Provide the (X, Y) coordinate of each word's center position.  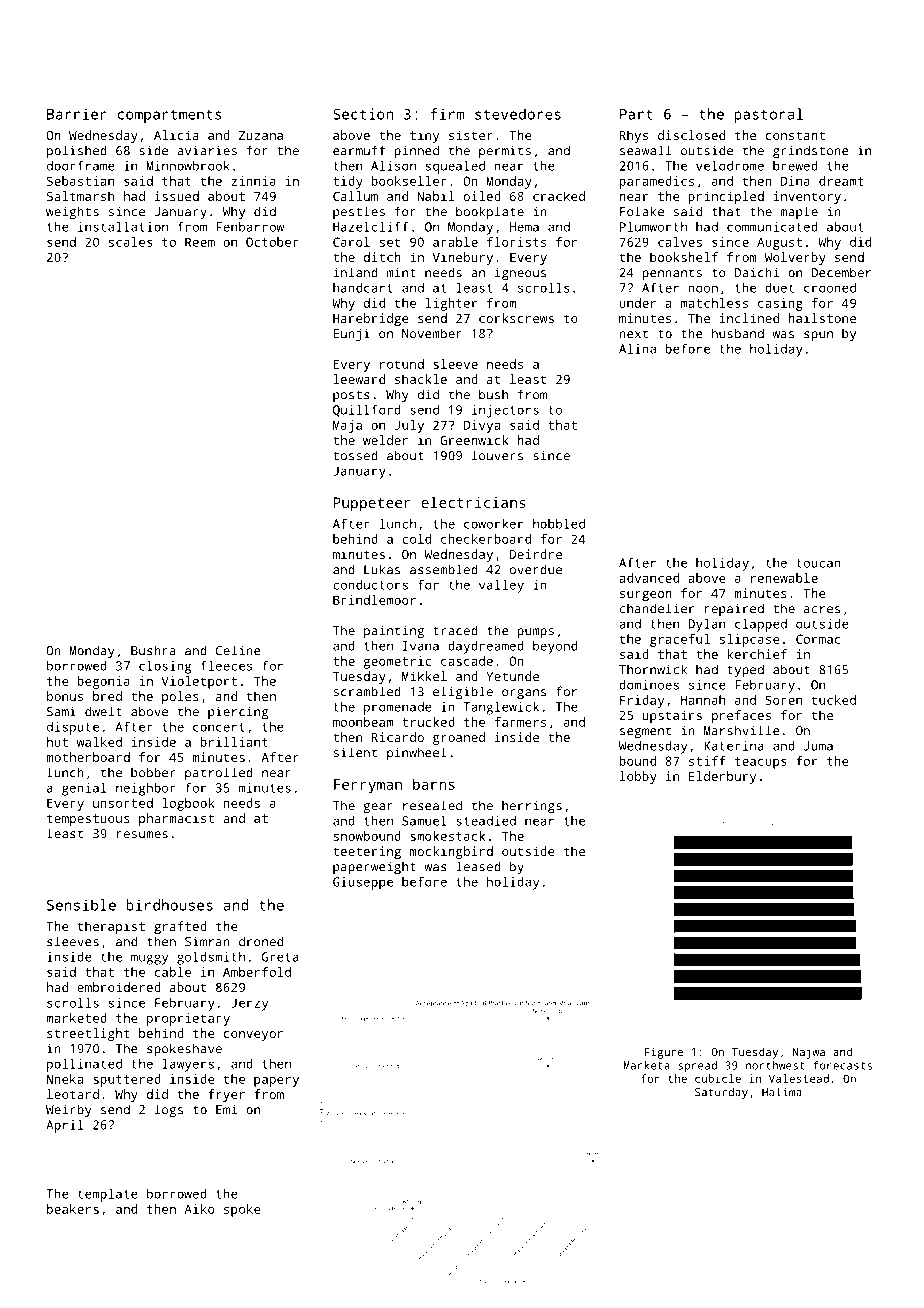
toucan (818, 563)
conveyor (253, 1036)
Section (363, 114)
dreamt (841, 181)
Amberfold (257, 972)
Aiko (199, 1209)
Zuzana (261, 135)
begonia (103, 682)
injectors (505, 411)
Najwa (809, 1053)
